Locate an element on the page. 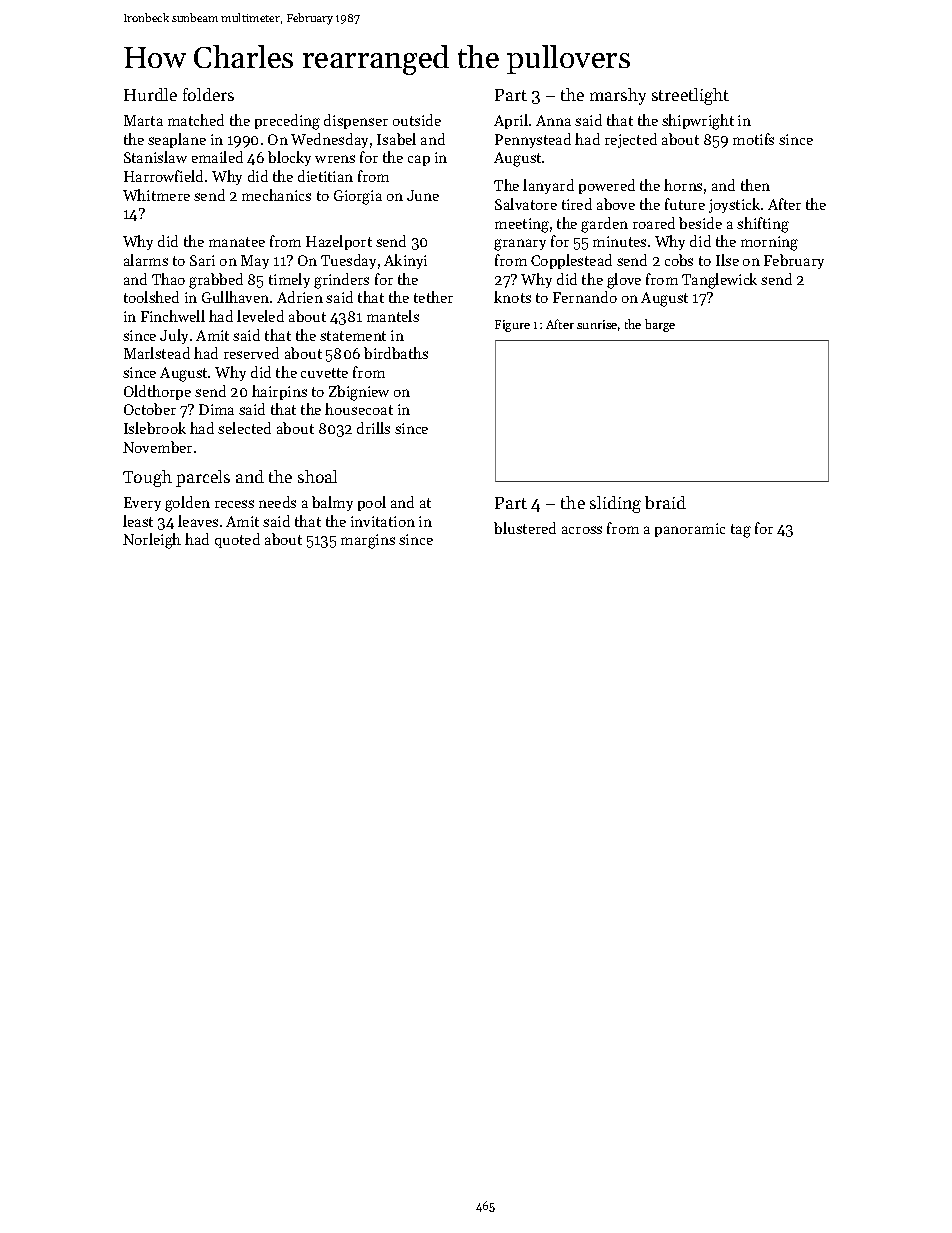 The height and width of the image is (1233, 952). then is located at coordinates (755, 185).
